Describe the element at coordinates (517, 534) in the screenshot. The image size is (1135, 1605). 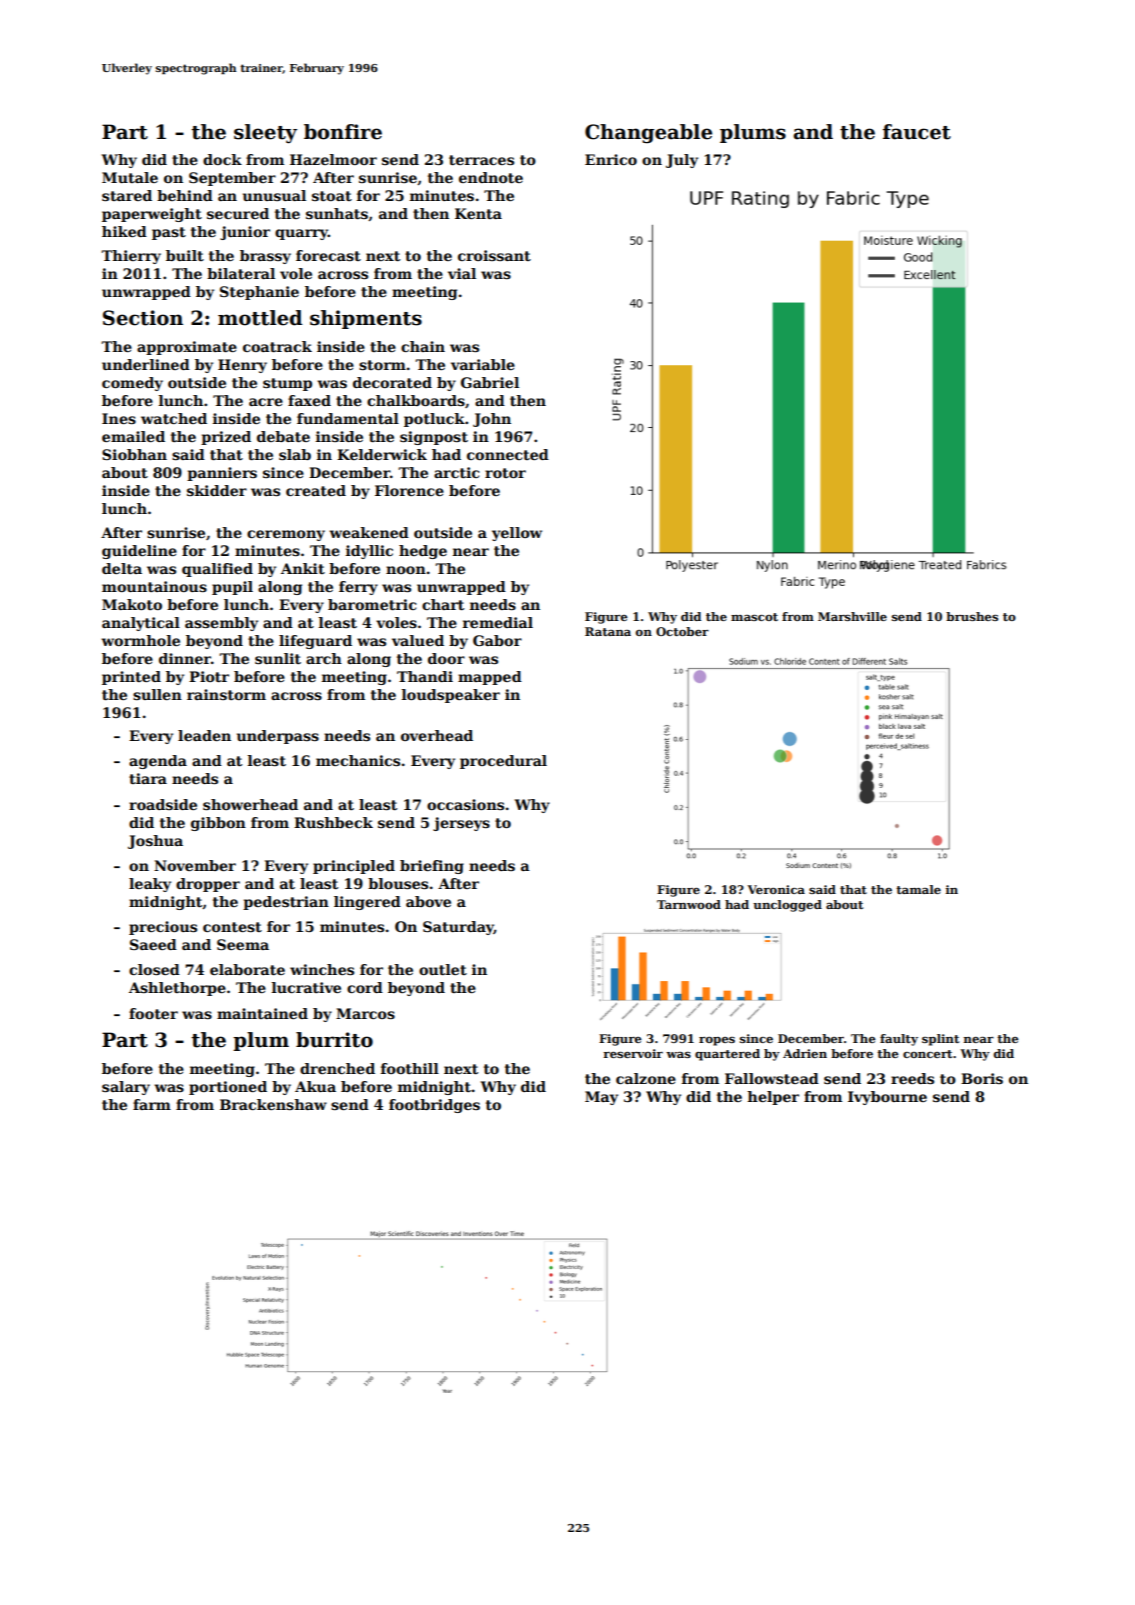
I see `yellow` at that location.
